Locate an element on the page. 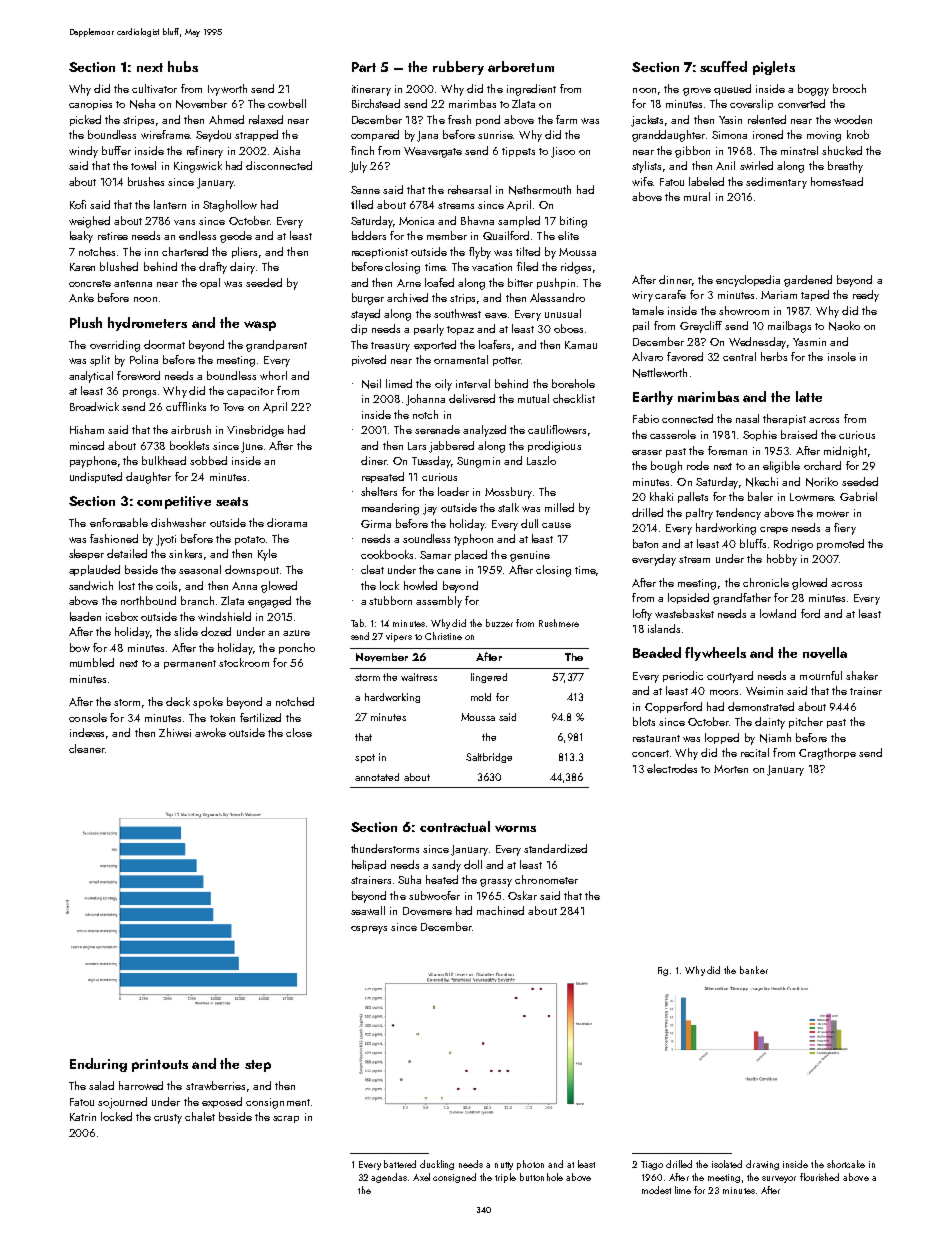  modest is located at coordinates (656, 1190).
